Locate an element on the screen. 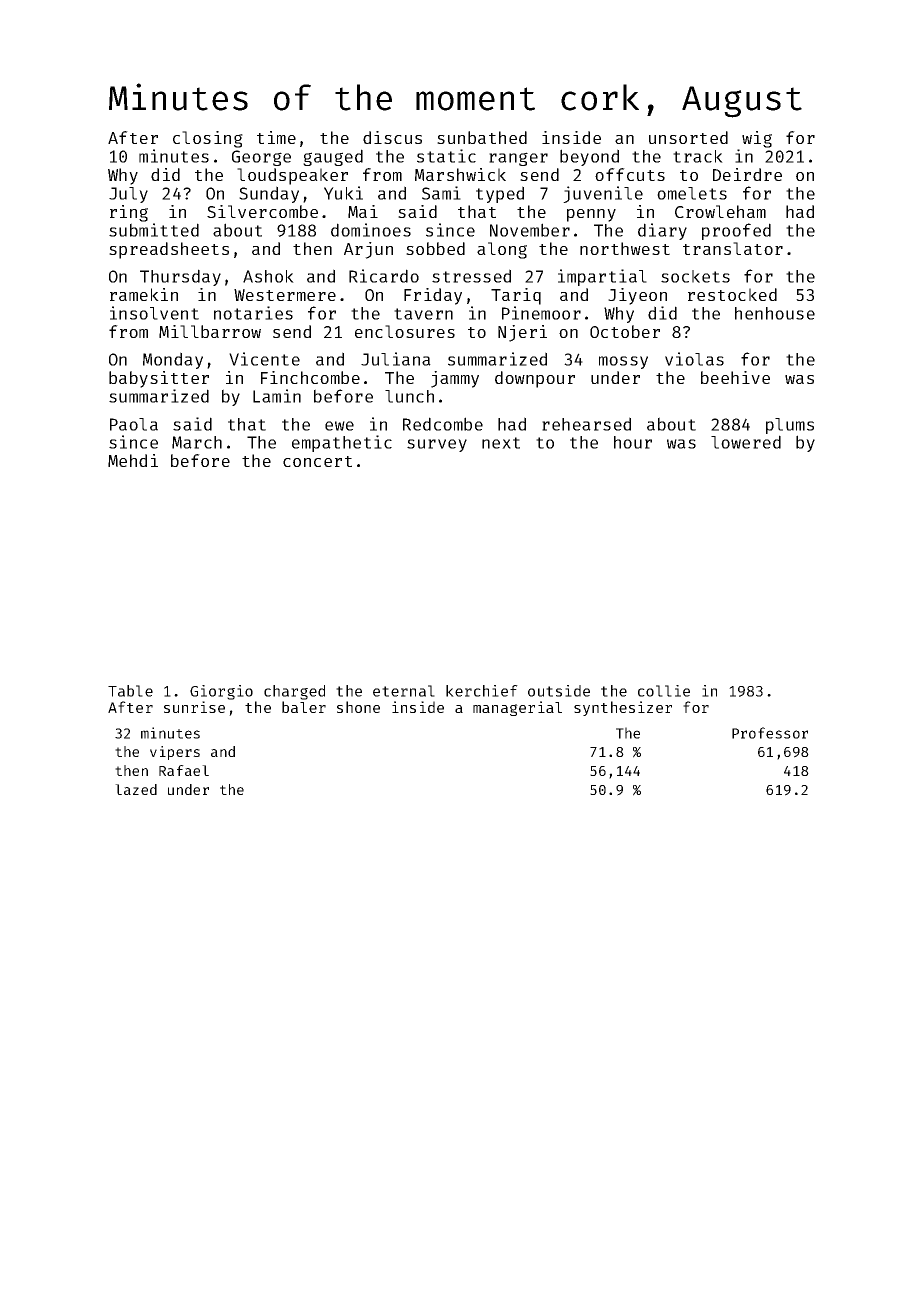  unsorted is located at coordinates (688, 137).
